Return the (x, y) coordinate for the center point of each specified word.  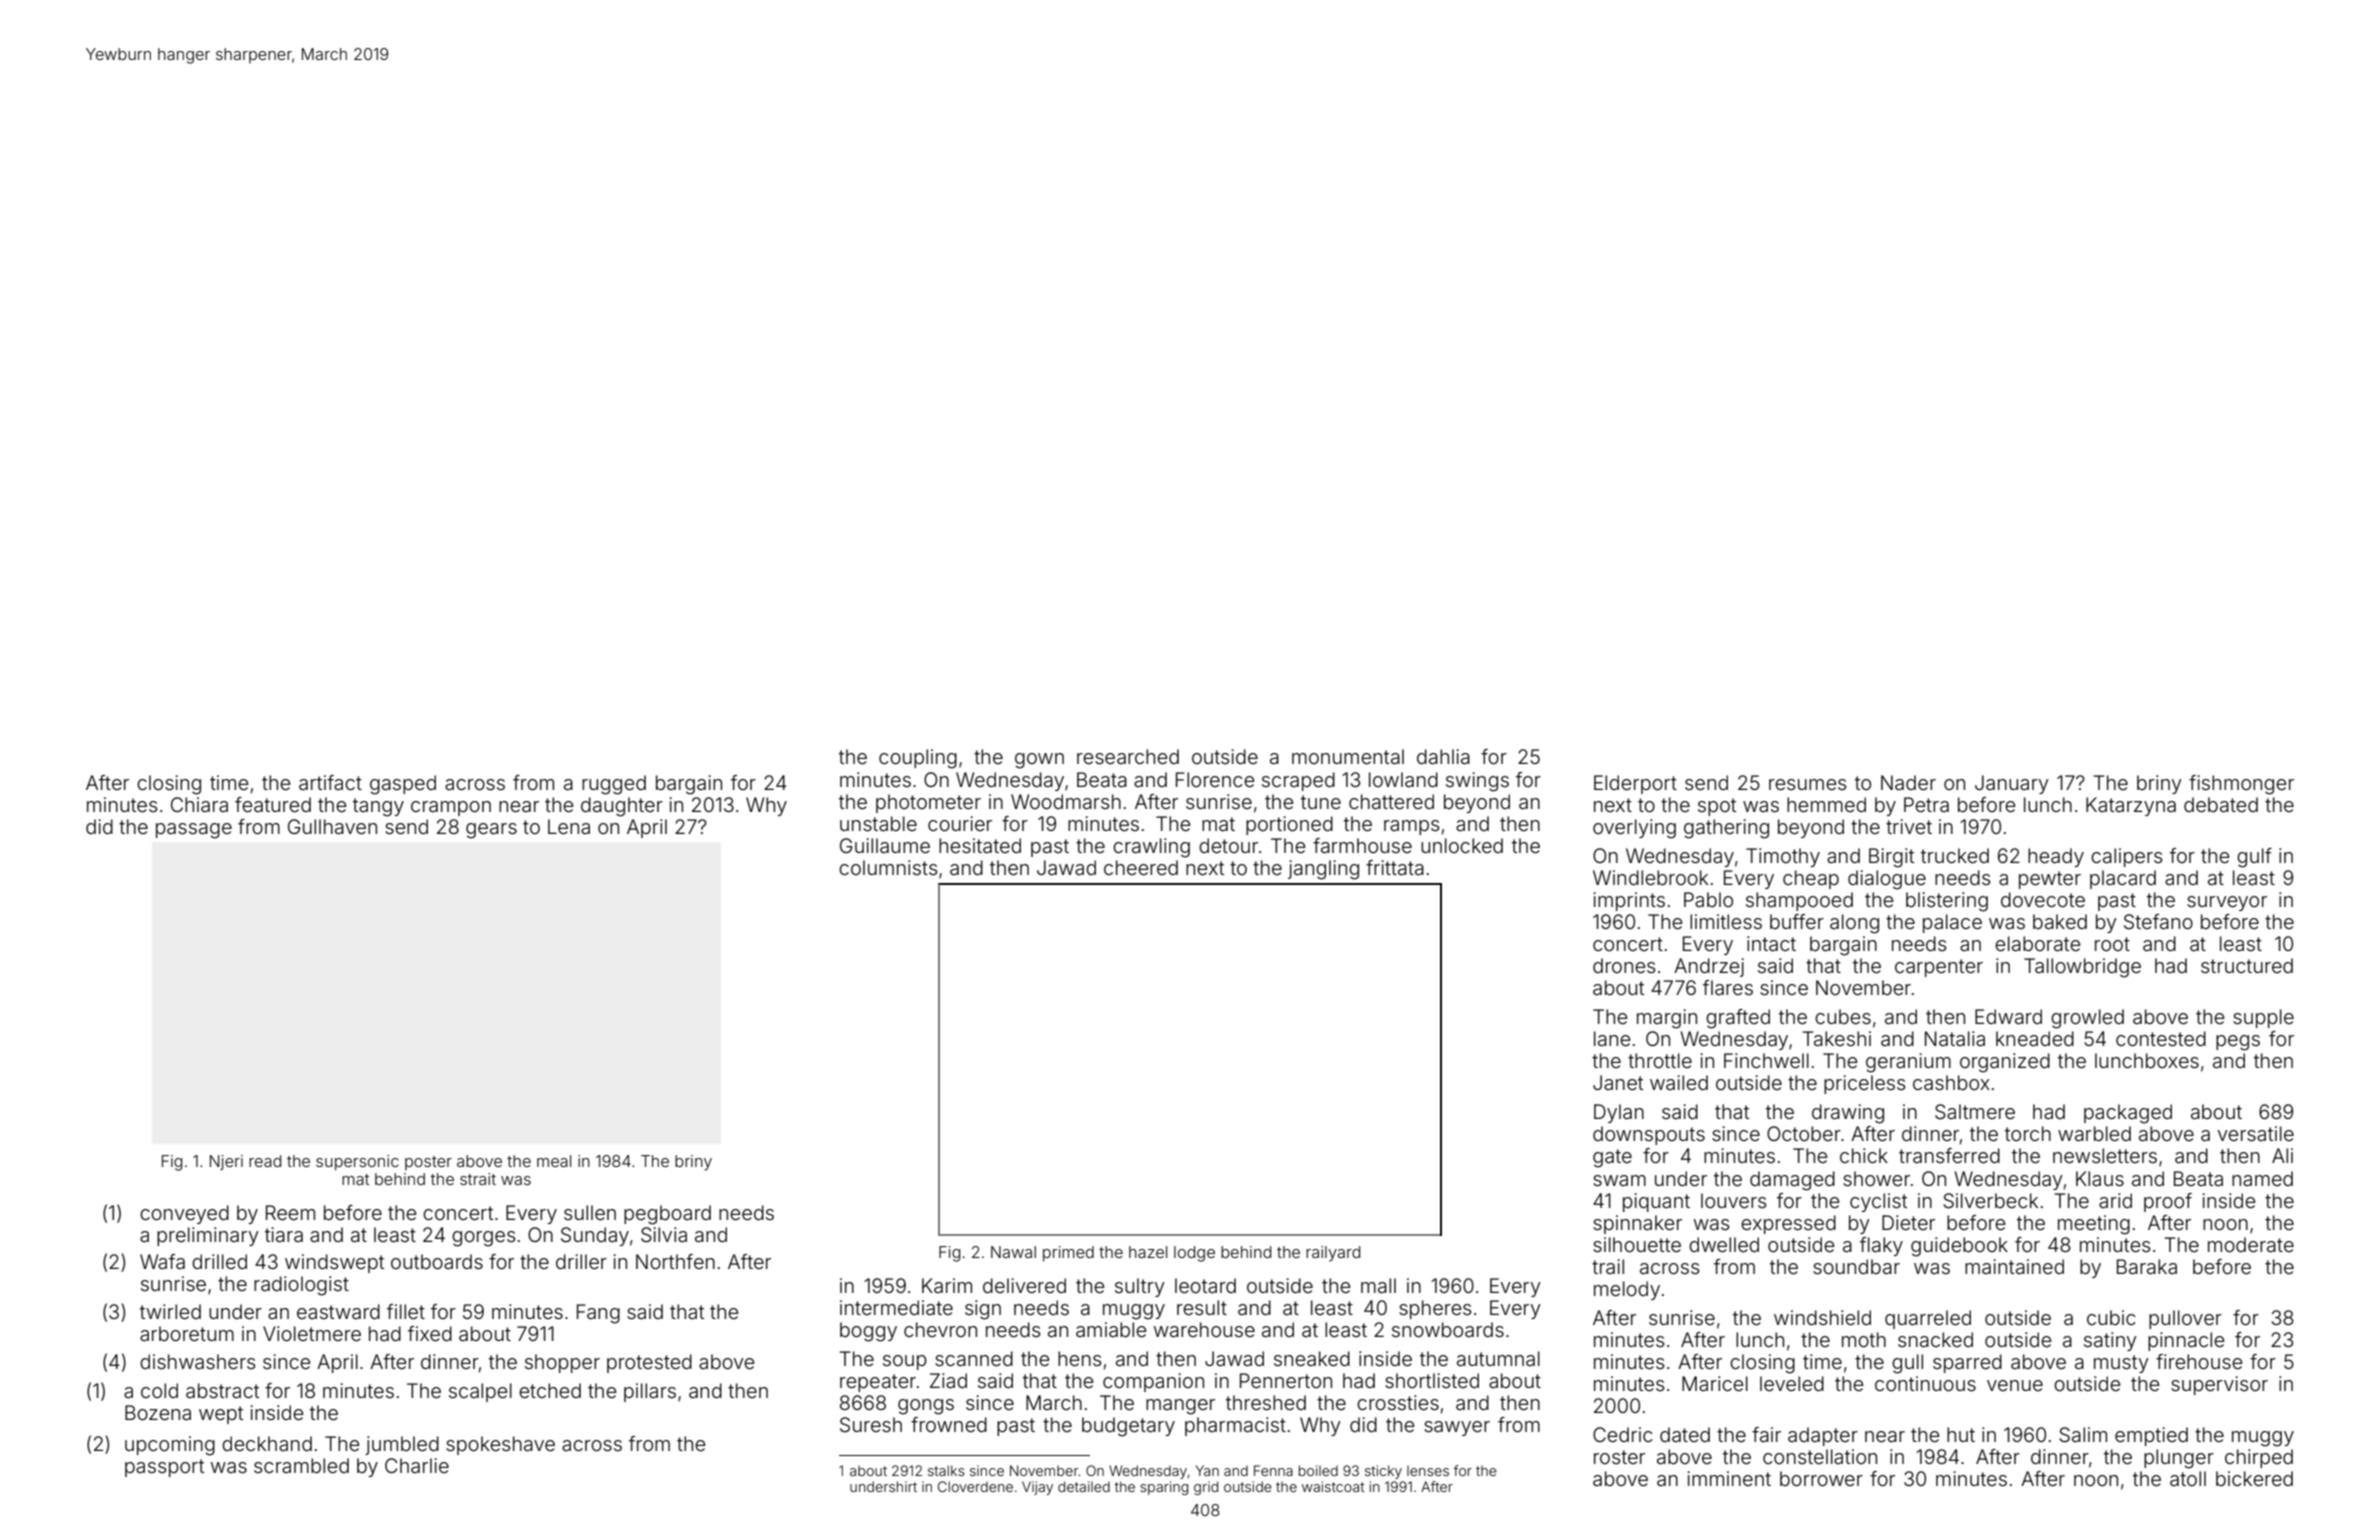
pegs (2238, 1043)
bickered (2254, 1478)
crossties (1398, 1402)
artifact (330, 782)
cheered (1141, 867)
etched (550, 1390)
